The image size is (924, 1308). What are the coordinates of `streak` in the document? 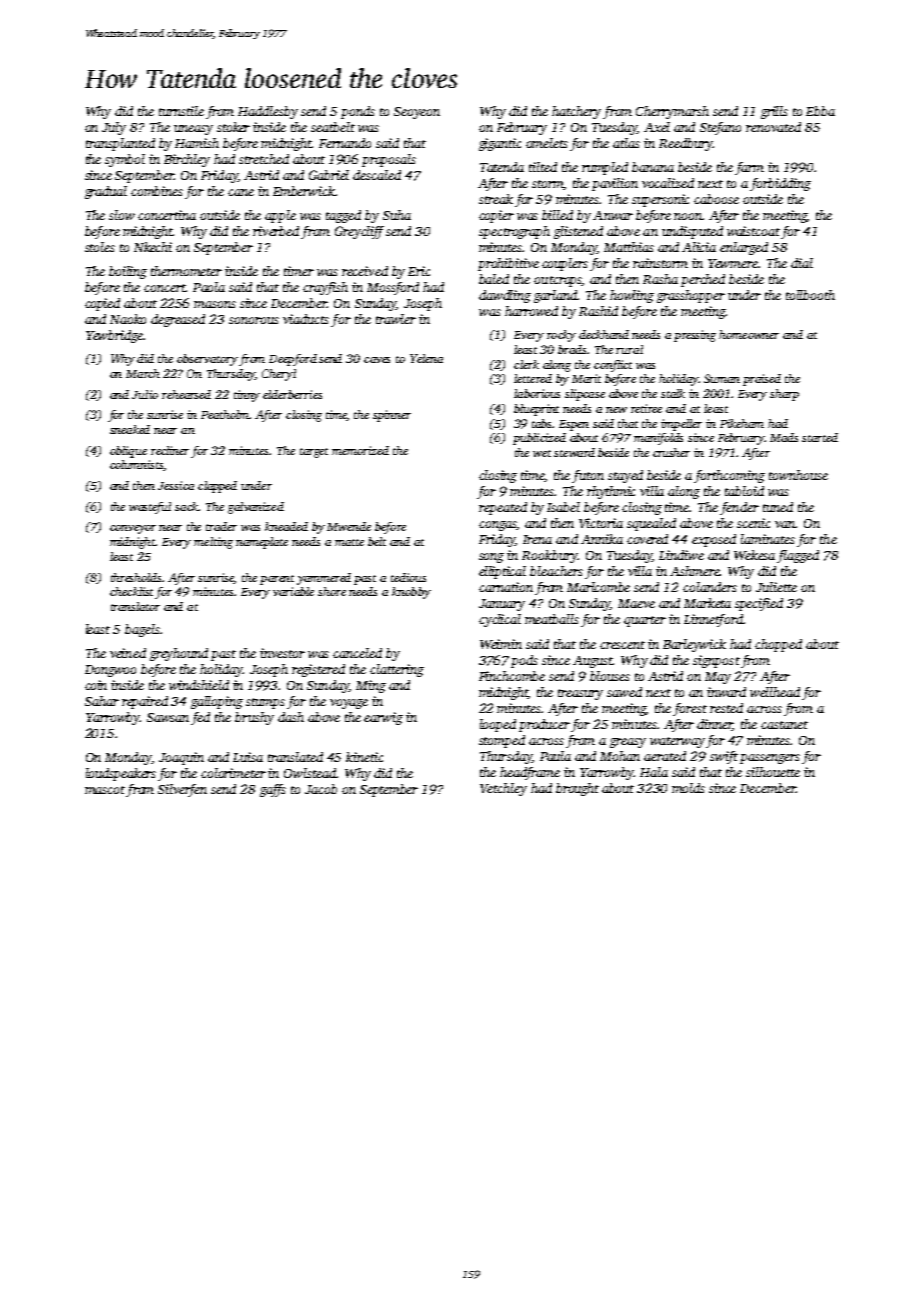 It's located at (496, 199).
